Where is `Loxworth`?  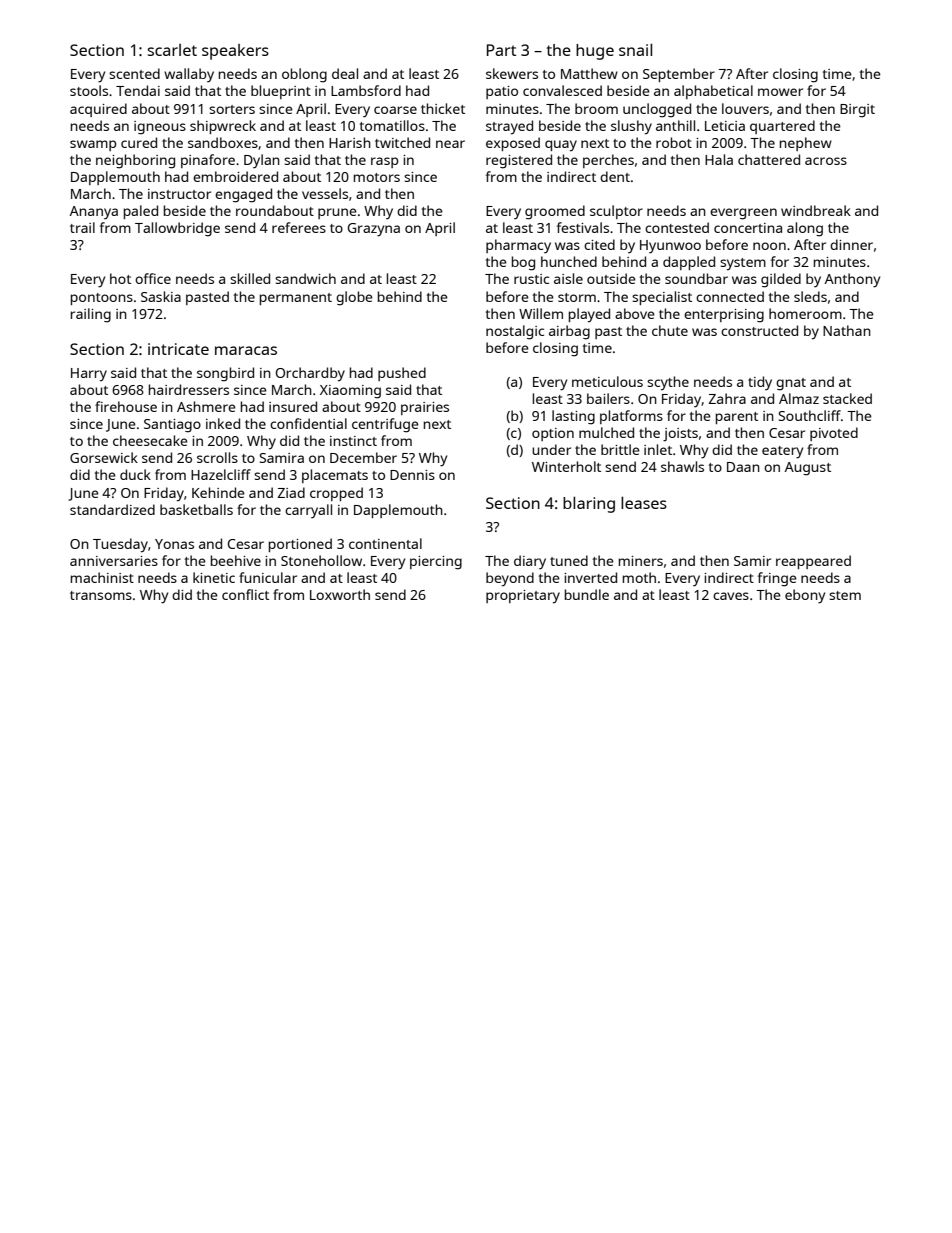
Loxworth is located at coordinates (340, 594).
